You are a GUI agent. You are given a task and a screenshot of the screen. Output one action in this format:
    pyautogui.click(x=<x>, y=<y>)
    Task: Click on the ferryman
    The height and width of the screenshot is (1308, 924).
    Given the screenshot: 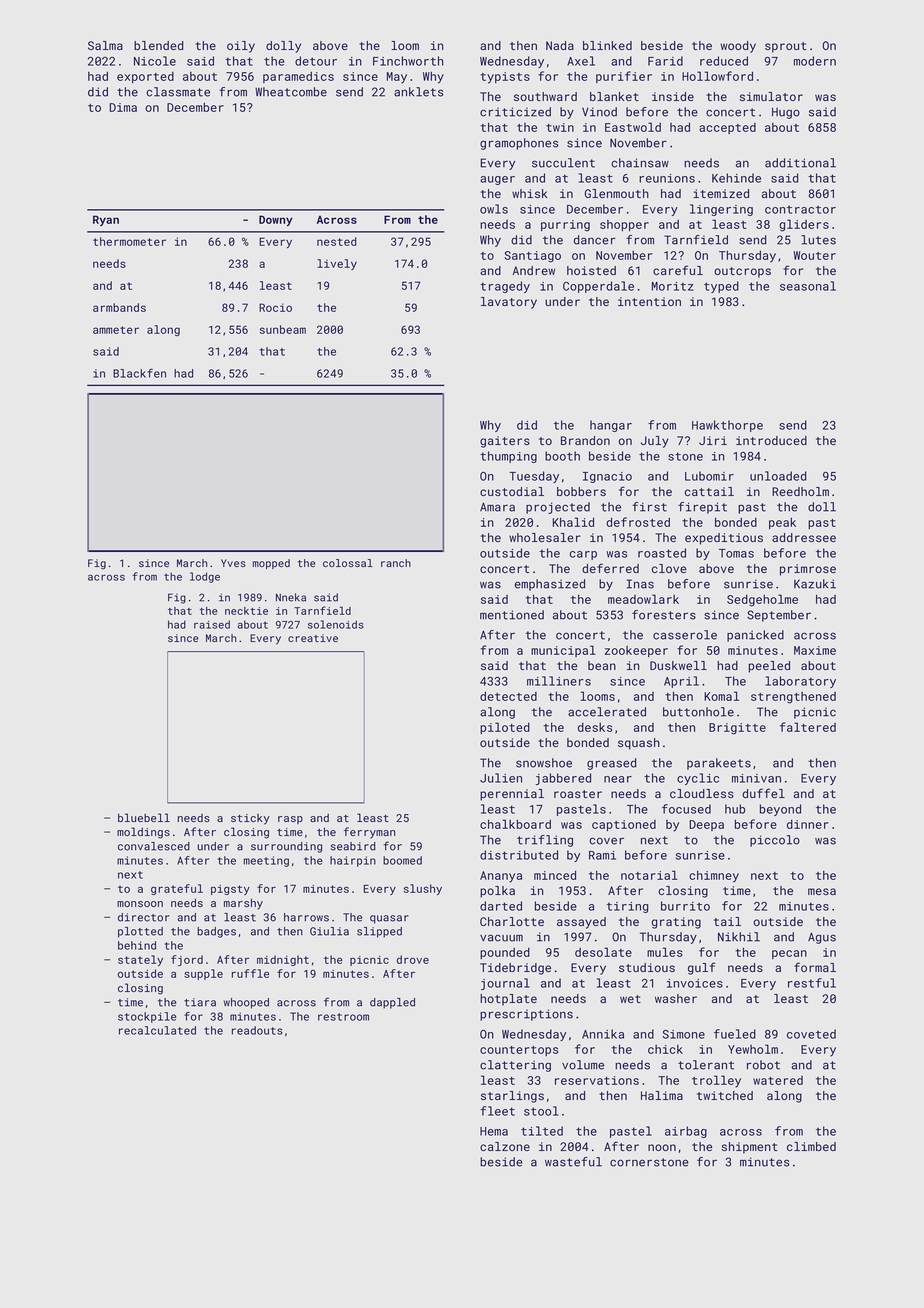 What is the action you would take?
    pyautogui.click(x=369, y=833)
